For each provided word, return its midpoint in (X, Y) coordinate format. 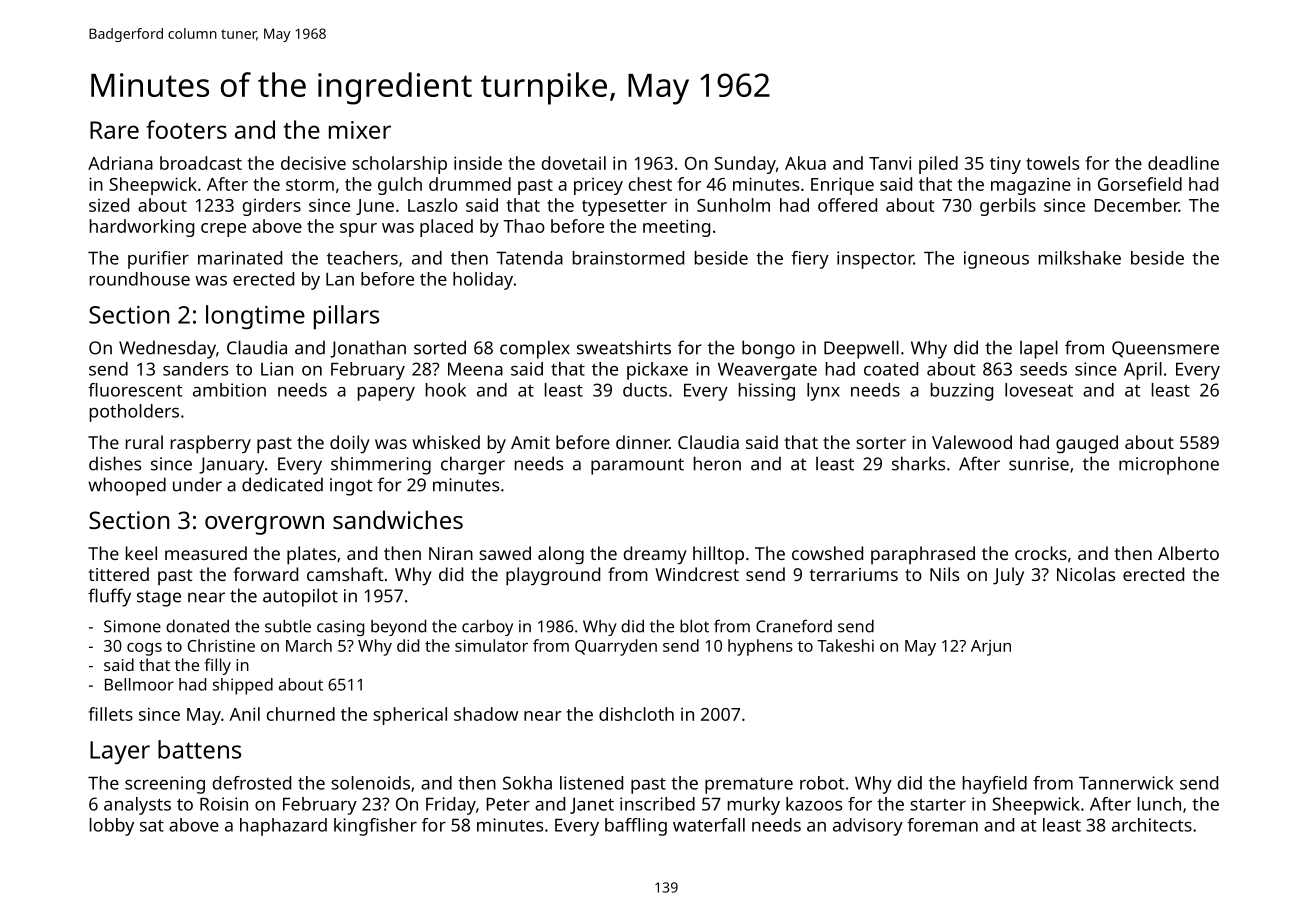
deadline (1183, 163)
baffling (636, 827)
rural (144, 442)
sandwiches (398, 519)
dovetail (574, 163)
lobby (112, 827)
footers (186, 129)
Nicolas (1086, 574)
